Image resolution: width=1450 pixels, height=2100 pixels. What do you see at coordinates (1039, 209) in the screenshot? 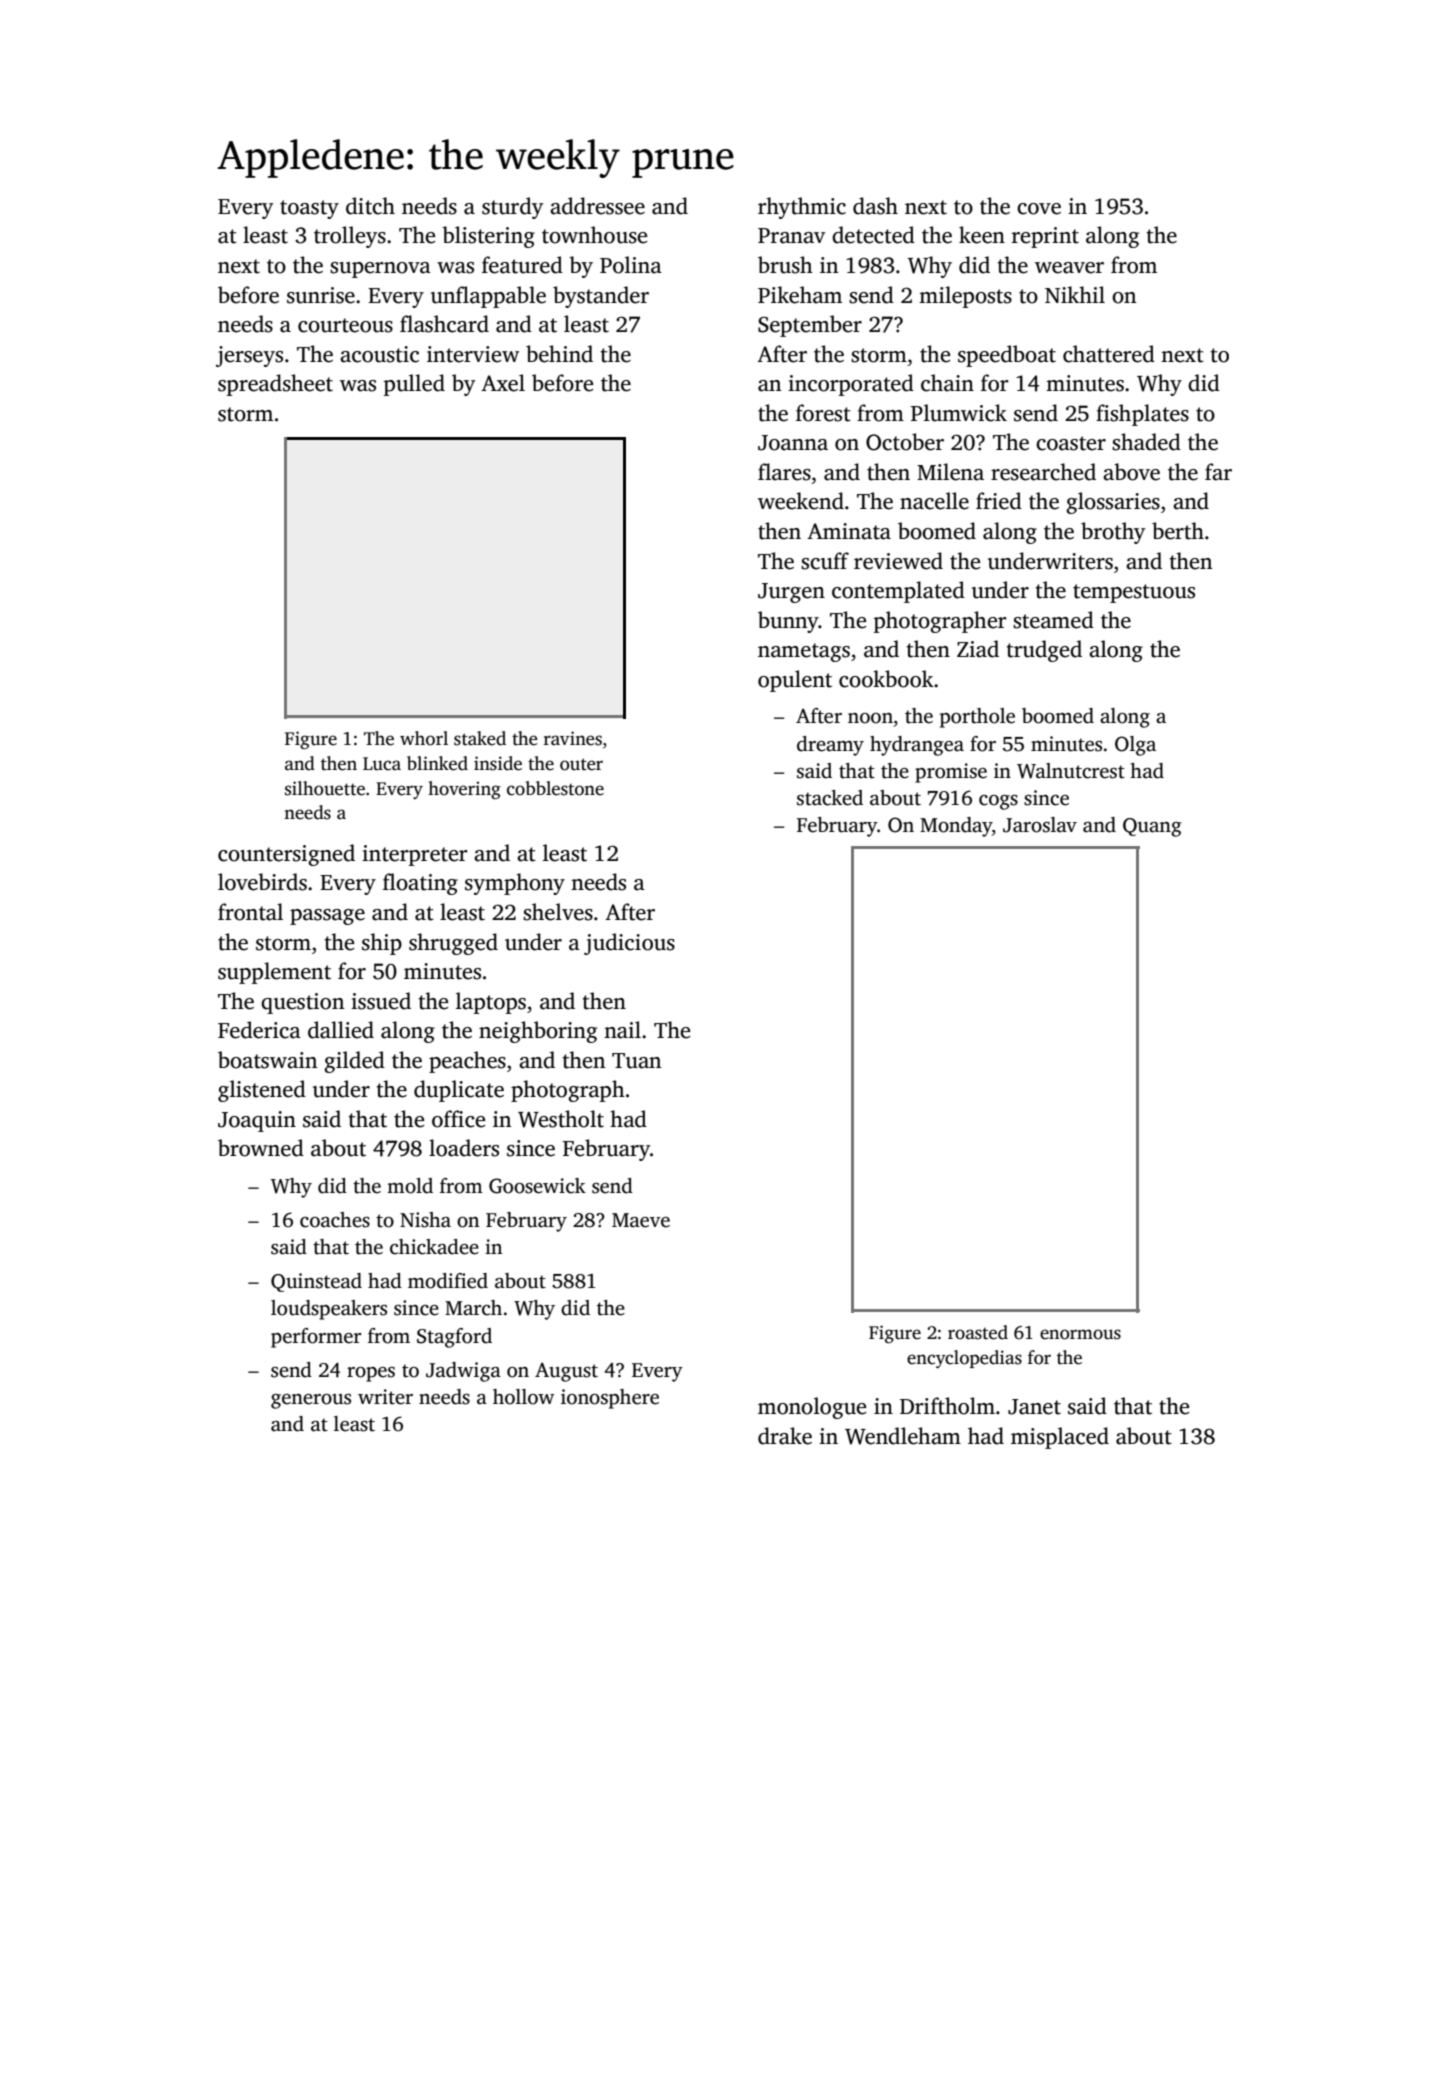
I see `cove` at bounding box center [1039, 209].
